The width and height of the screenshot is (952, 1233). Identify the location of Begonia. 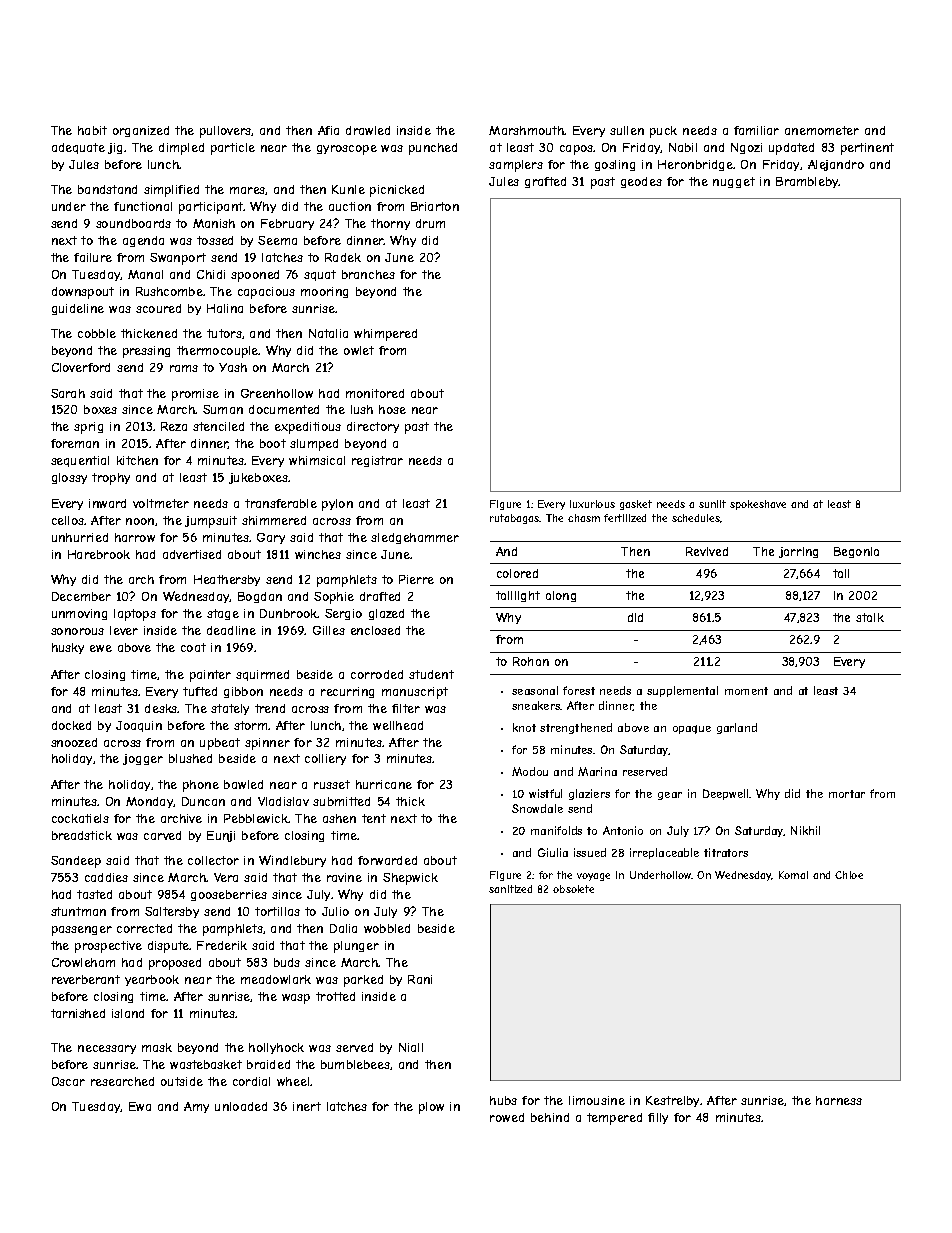
(856, 552).
